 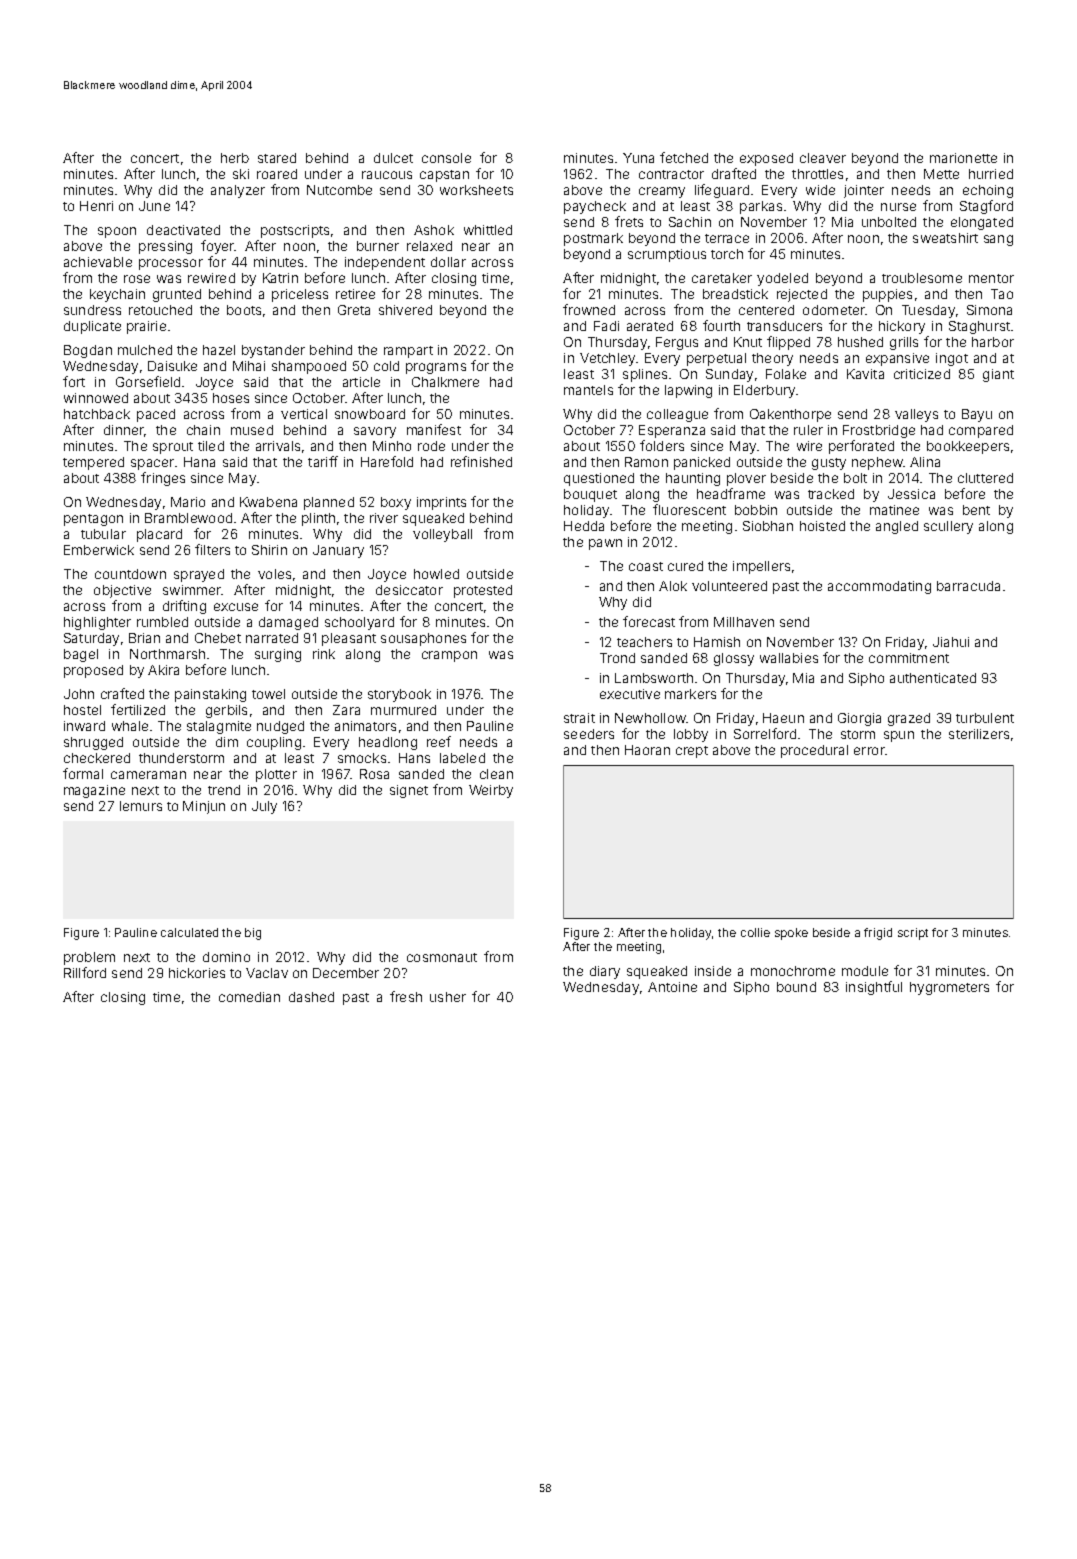 What do you see at coordinates (446, 158) in the image?
I see `console` at bounding box center [446, 158].
